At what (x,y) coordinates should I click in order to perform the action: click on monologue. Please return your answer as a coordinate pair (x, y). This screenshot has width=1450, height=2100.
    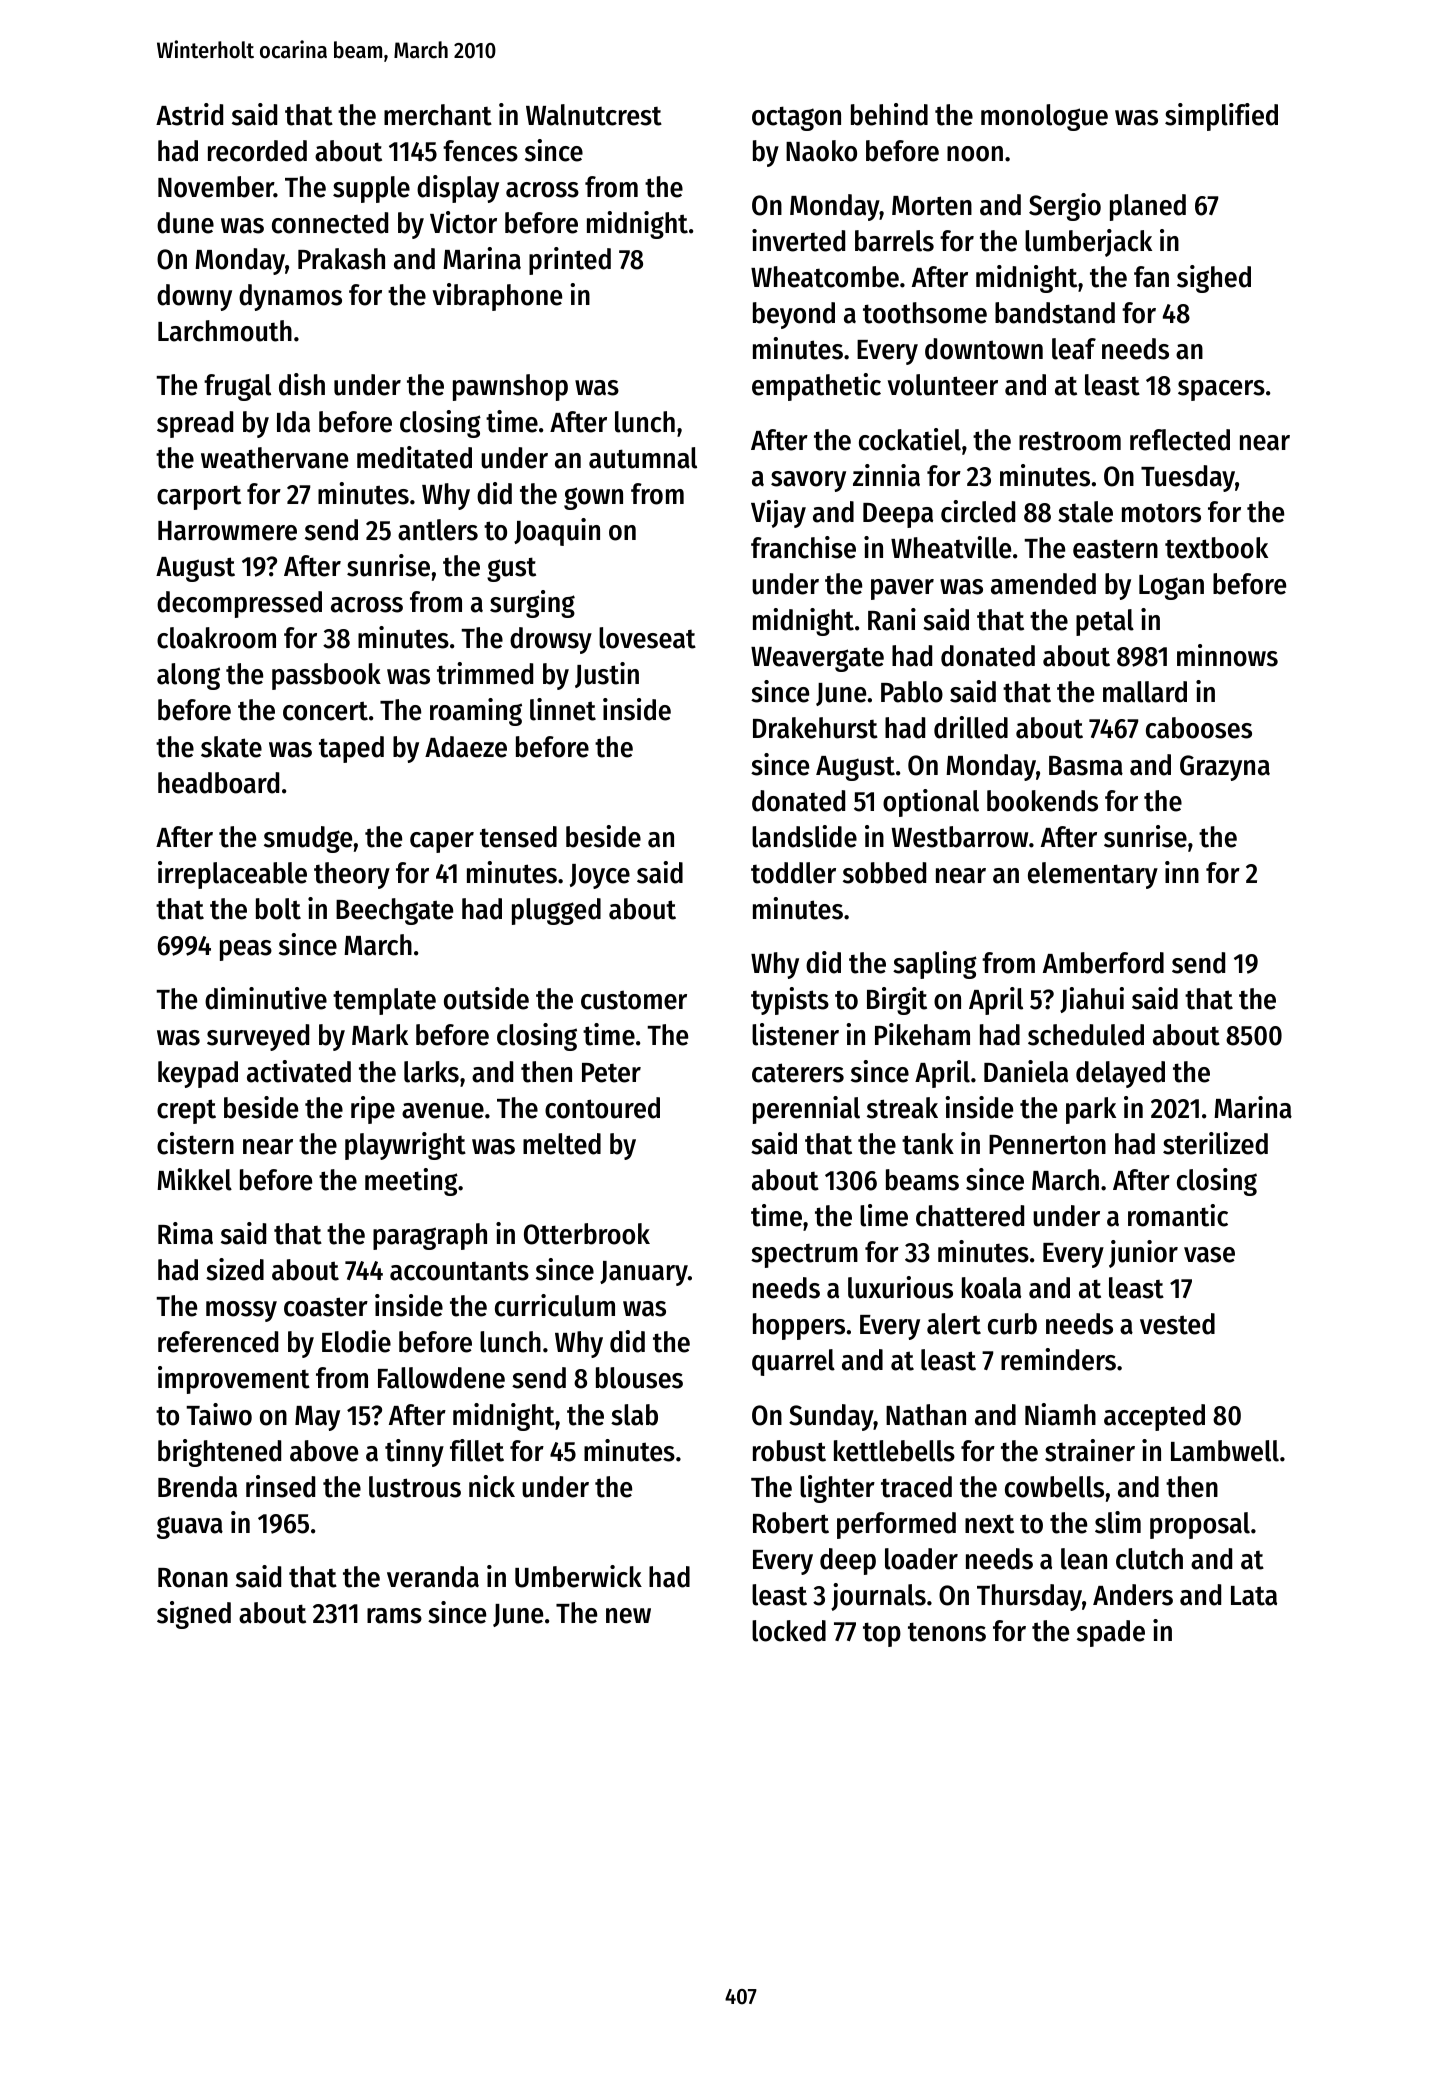
    Looking at the image, I should click on (1044, 117).
